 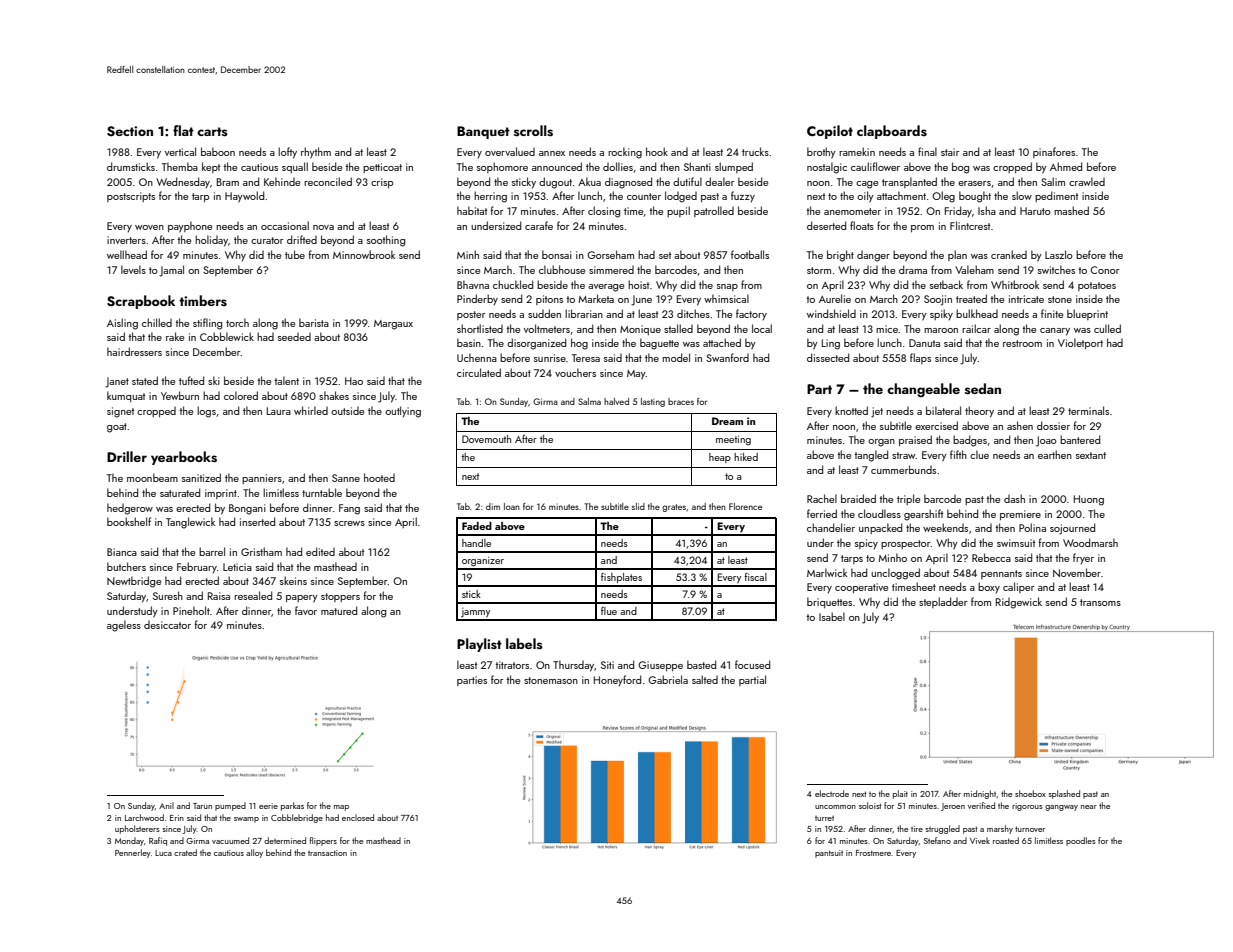 I want to click on baboon, so click(x=218, y=151).
